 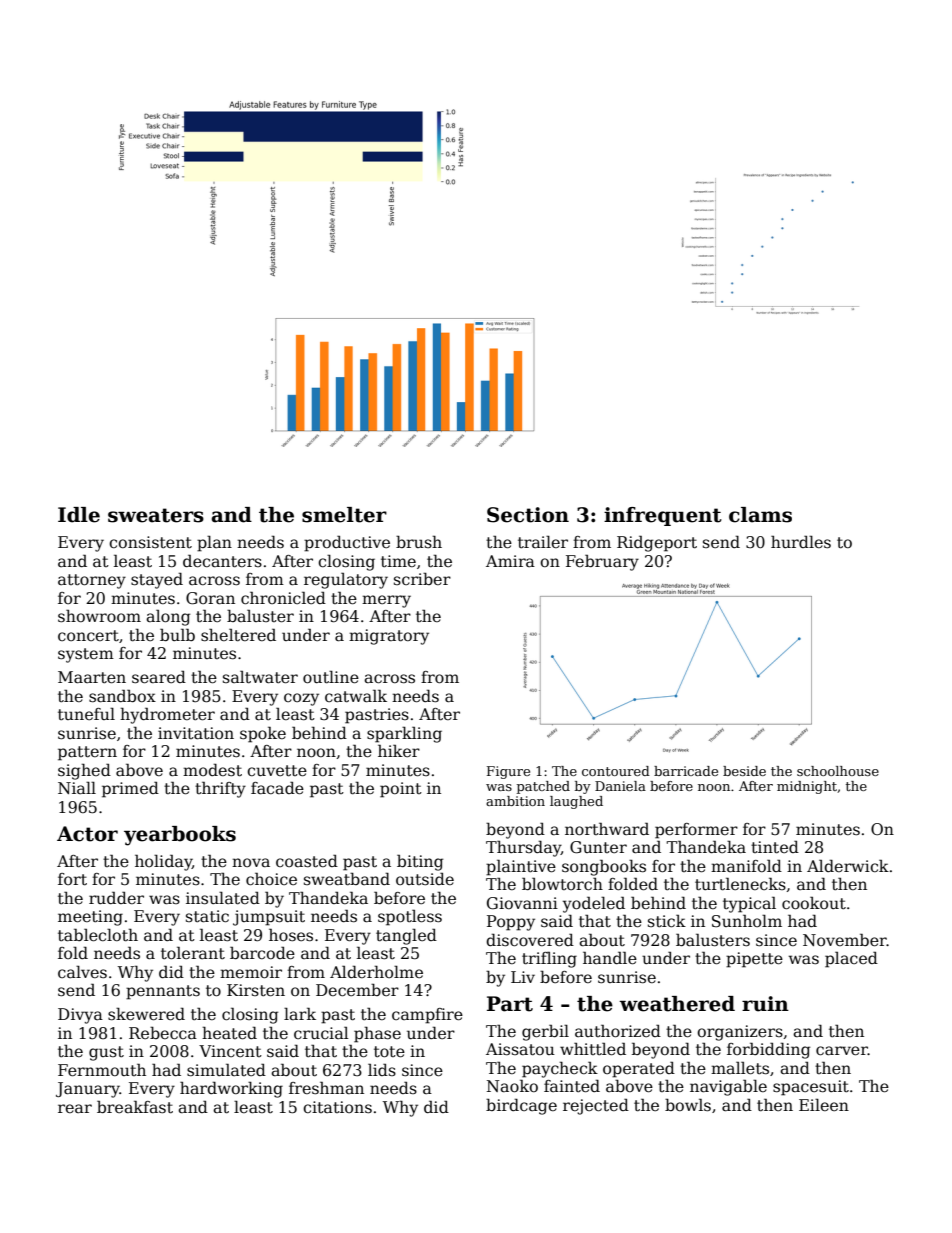 I want to click on Ridgeport, so click(x=657, y=543).
